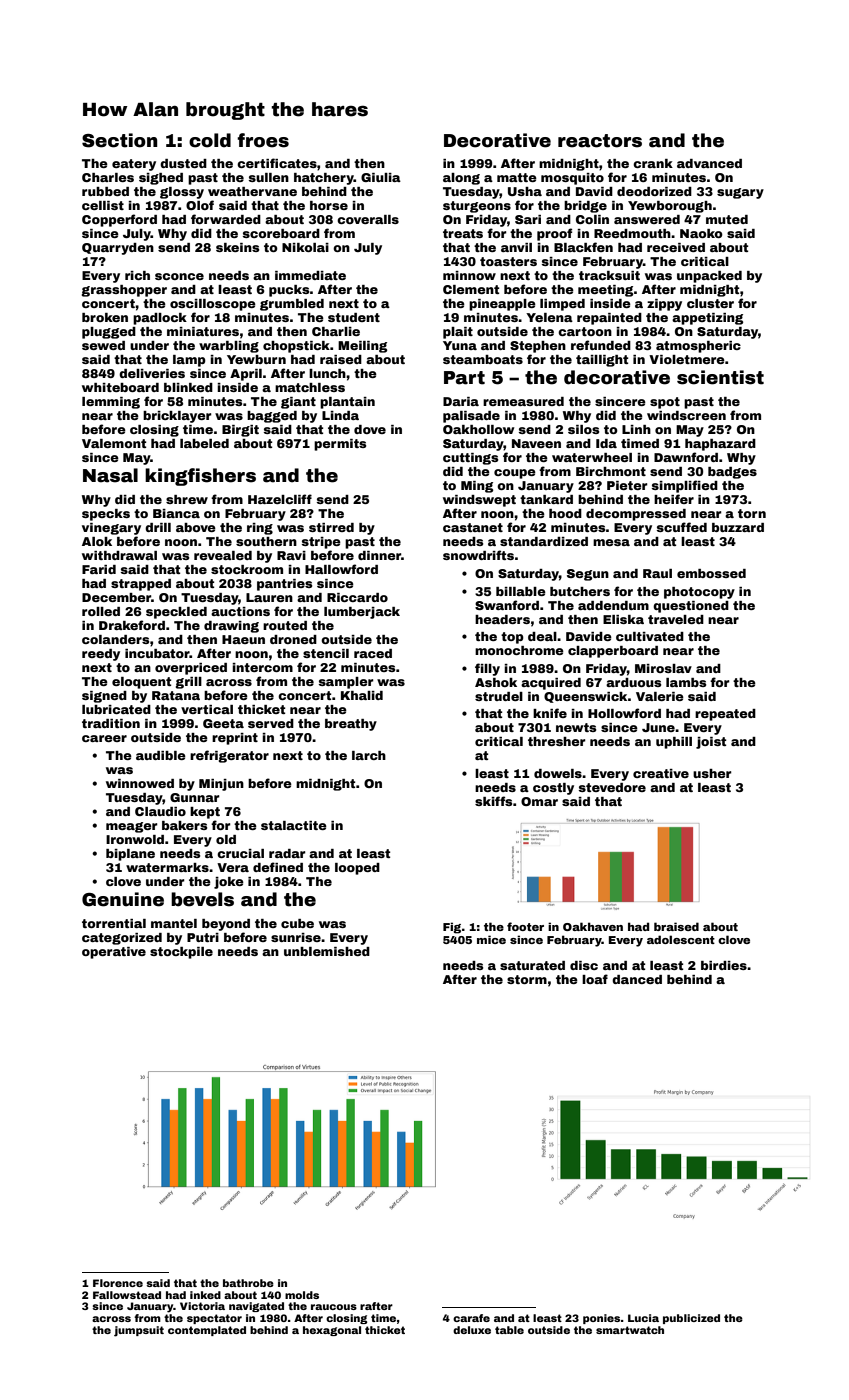  What do you see at coordinates (238, 247) in the screenshot?
I see `skeins` at bounding box center [238, 247].
